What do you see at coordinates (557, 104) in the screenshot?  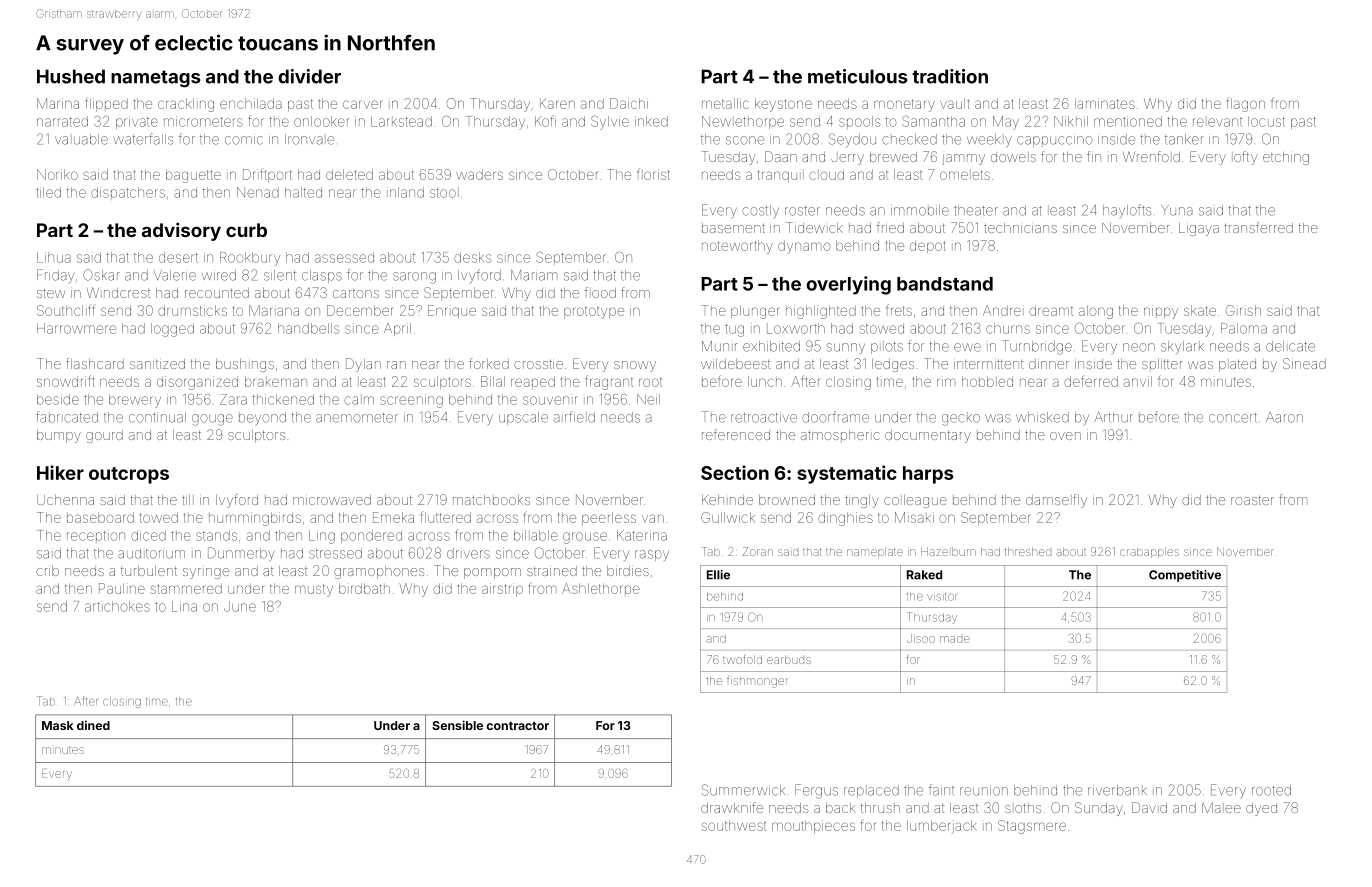 I see `Karen` at bounding box center [557, 104].
